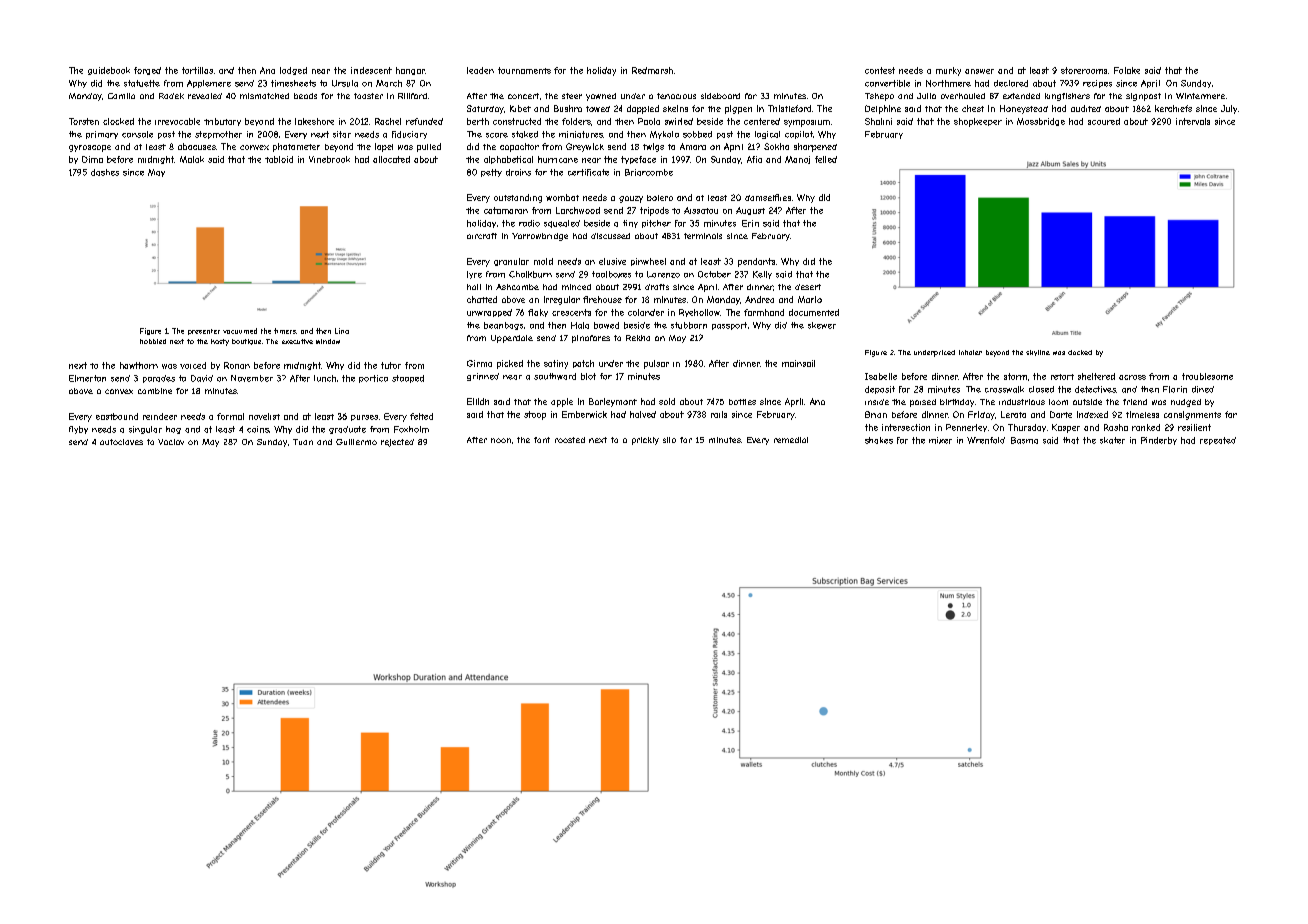  I want to click on remedial, so click(791, 440).
